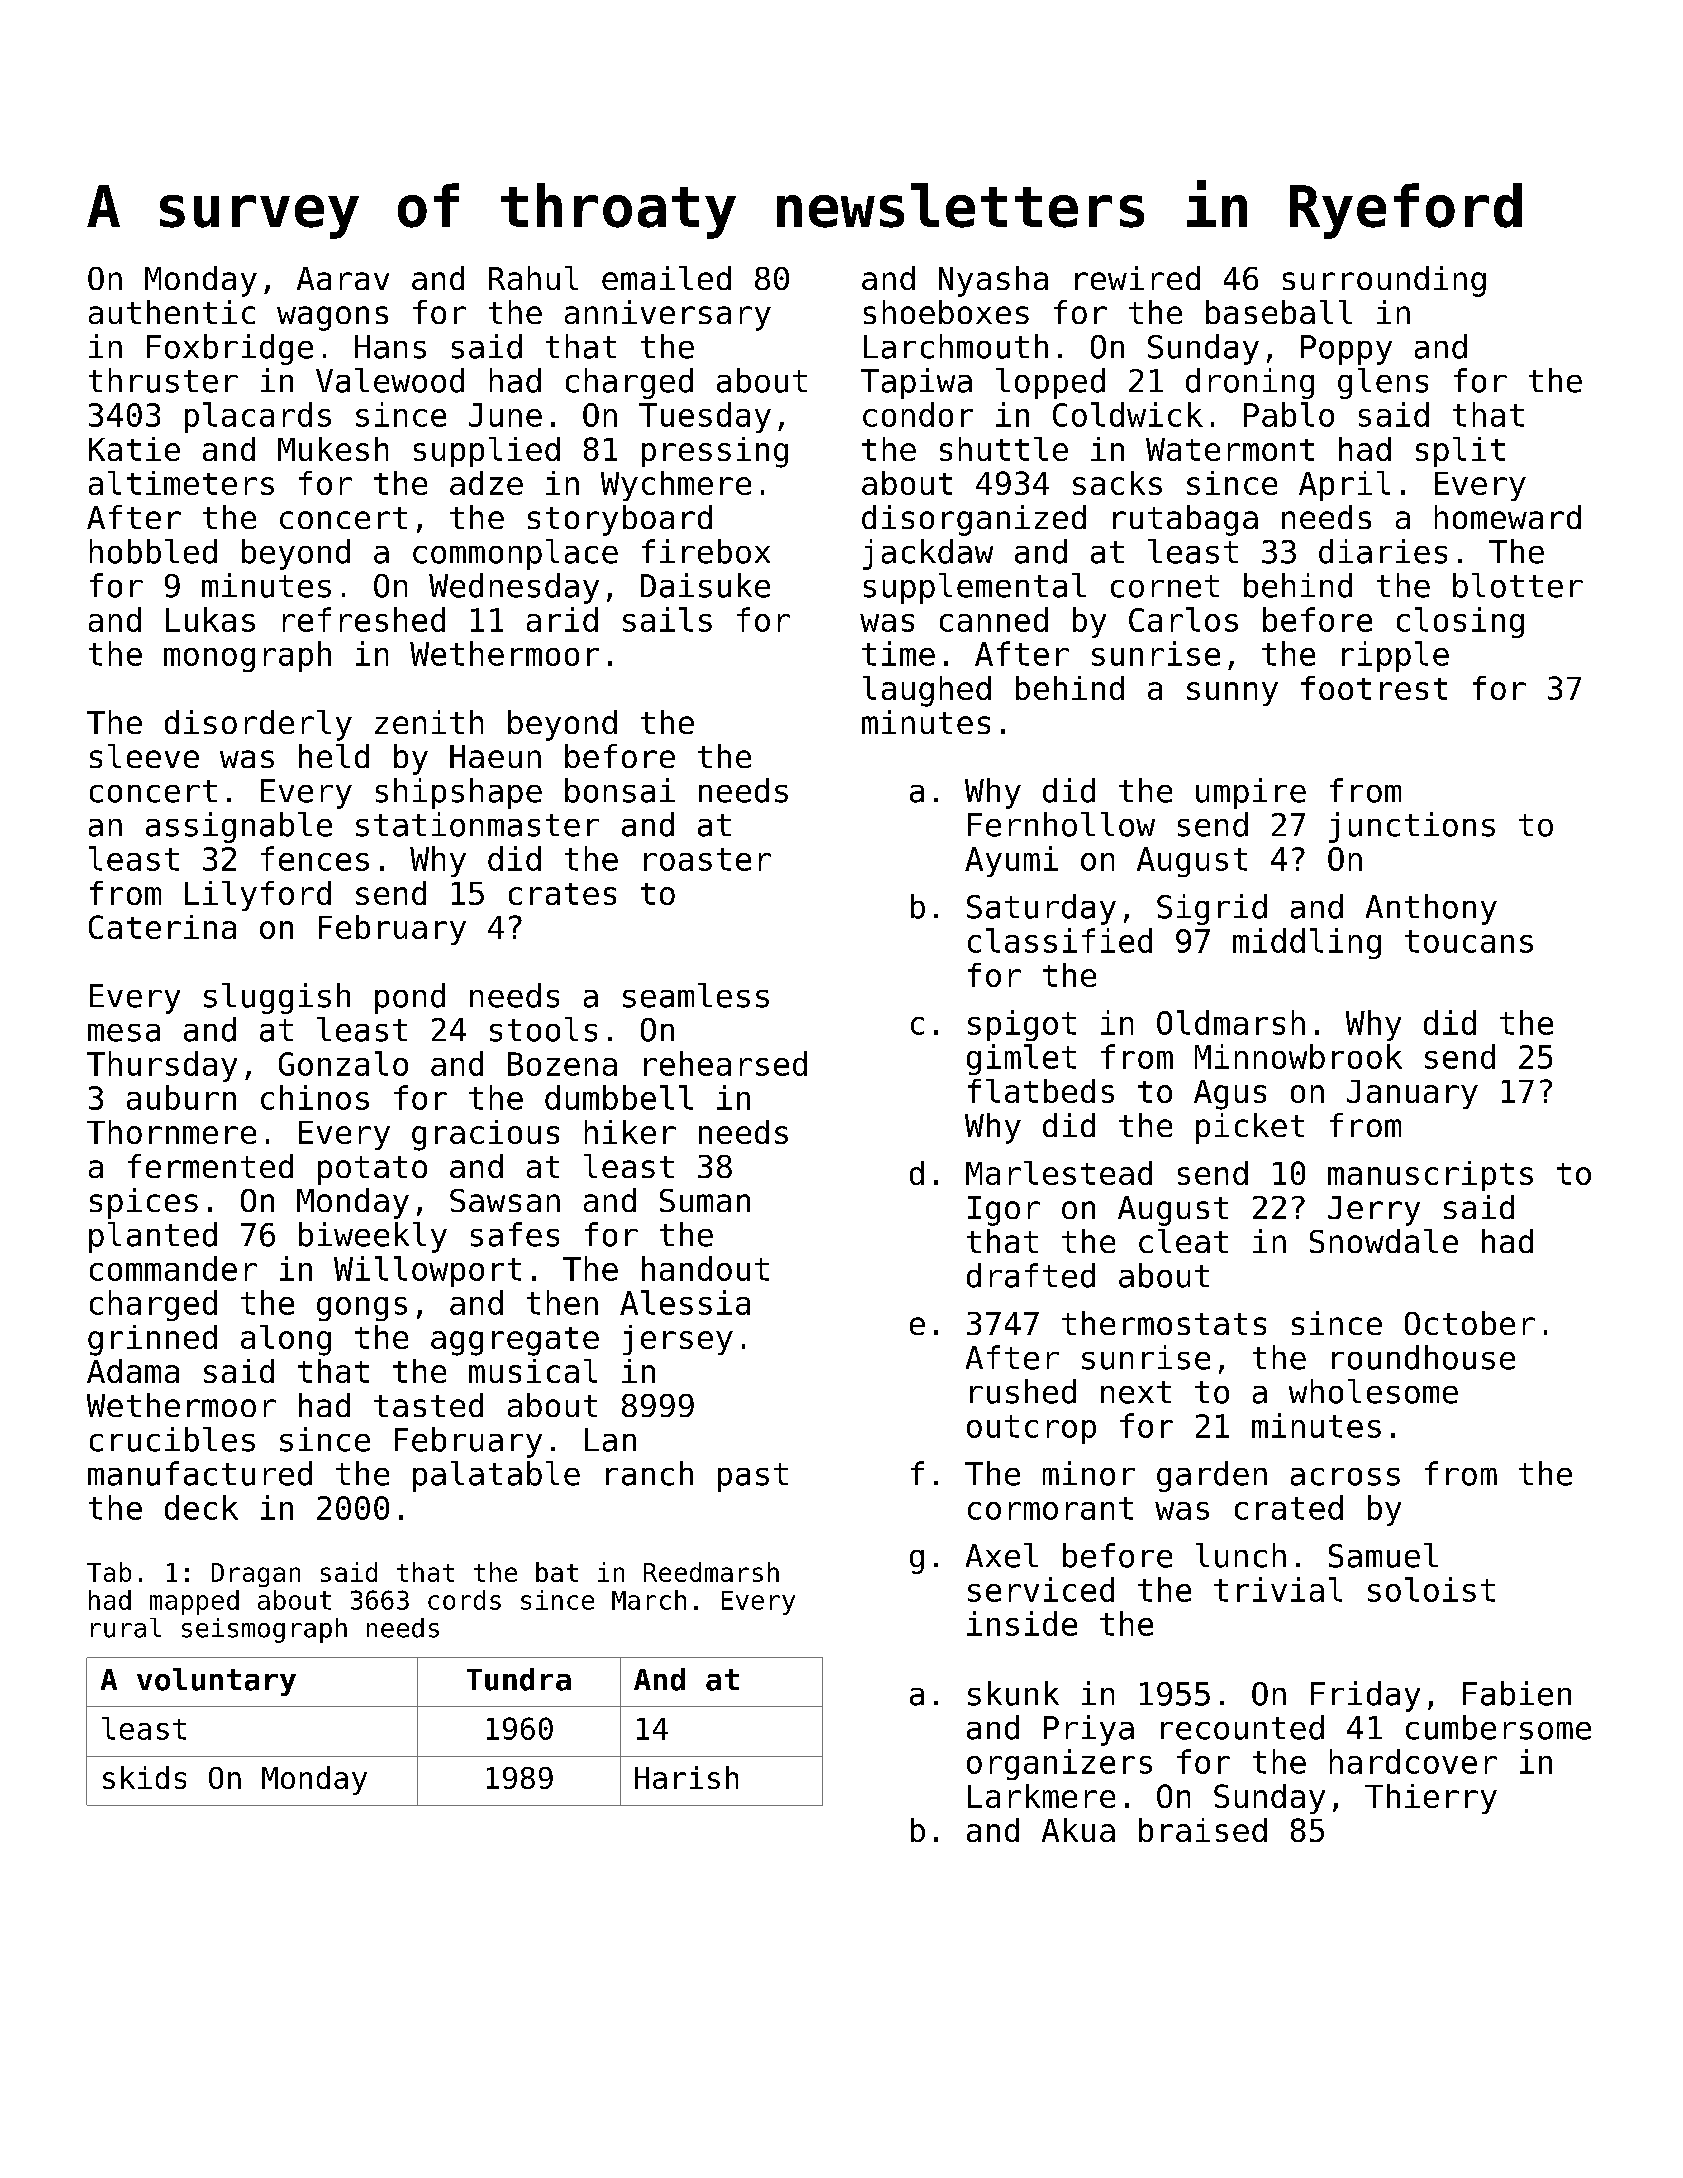  What do you see at coordinates (343, 278) in the screenshot?
I see `Aarav` at bounding box center [343, 278].
